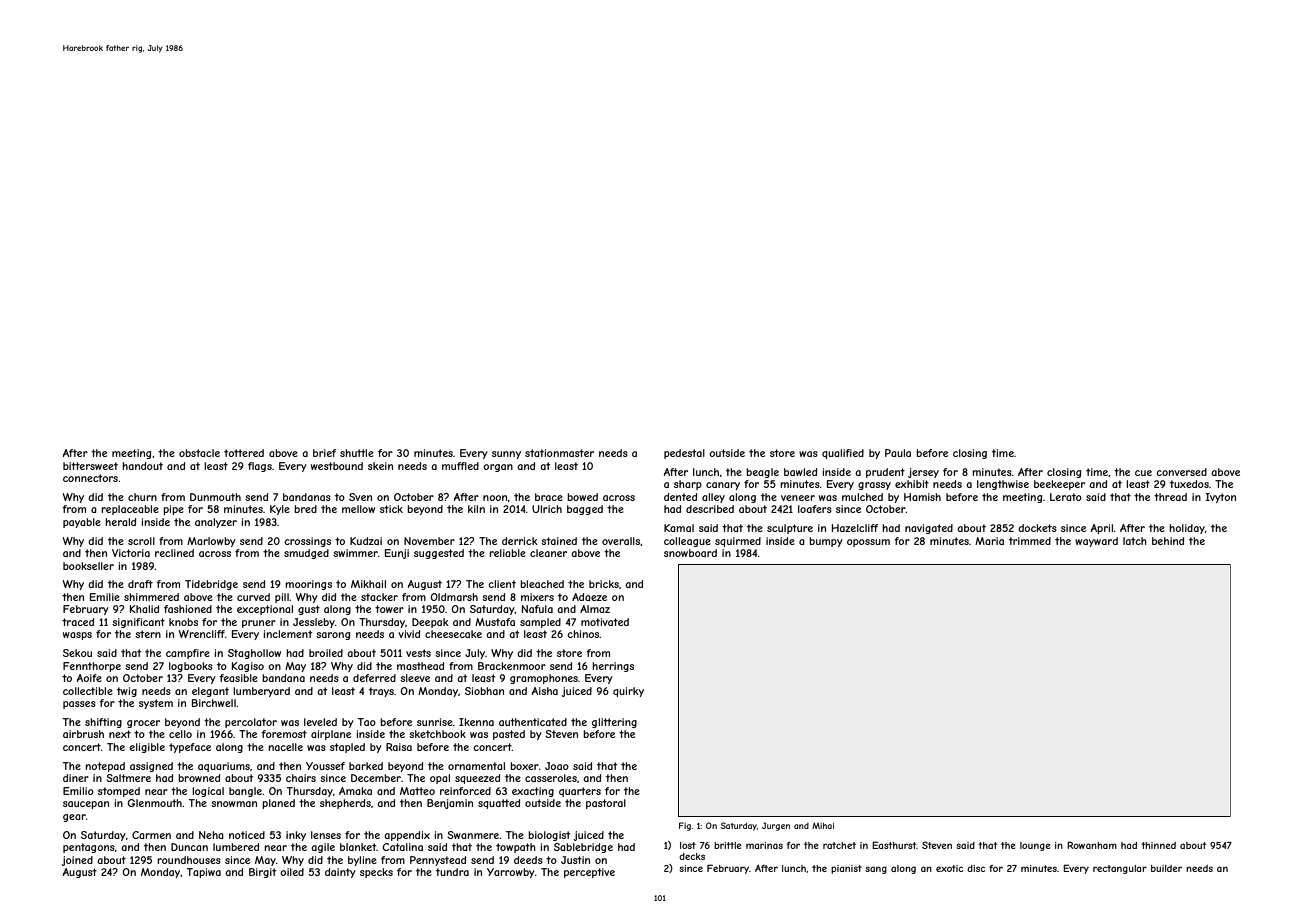 The image size is (1308, 924). What do you see at coordinates (544, 679) in the screenshot?
I see `gramophones` at bounding box center [544, 679].
